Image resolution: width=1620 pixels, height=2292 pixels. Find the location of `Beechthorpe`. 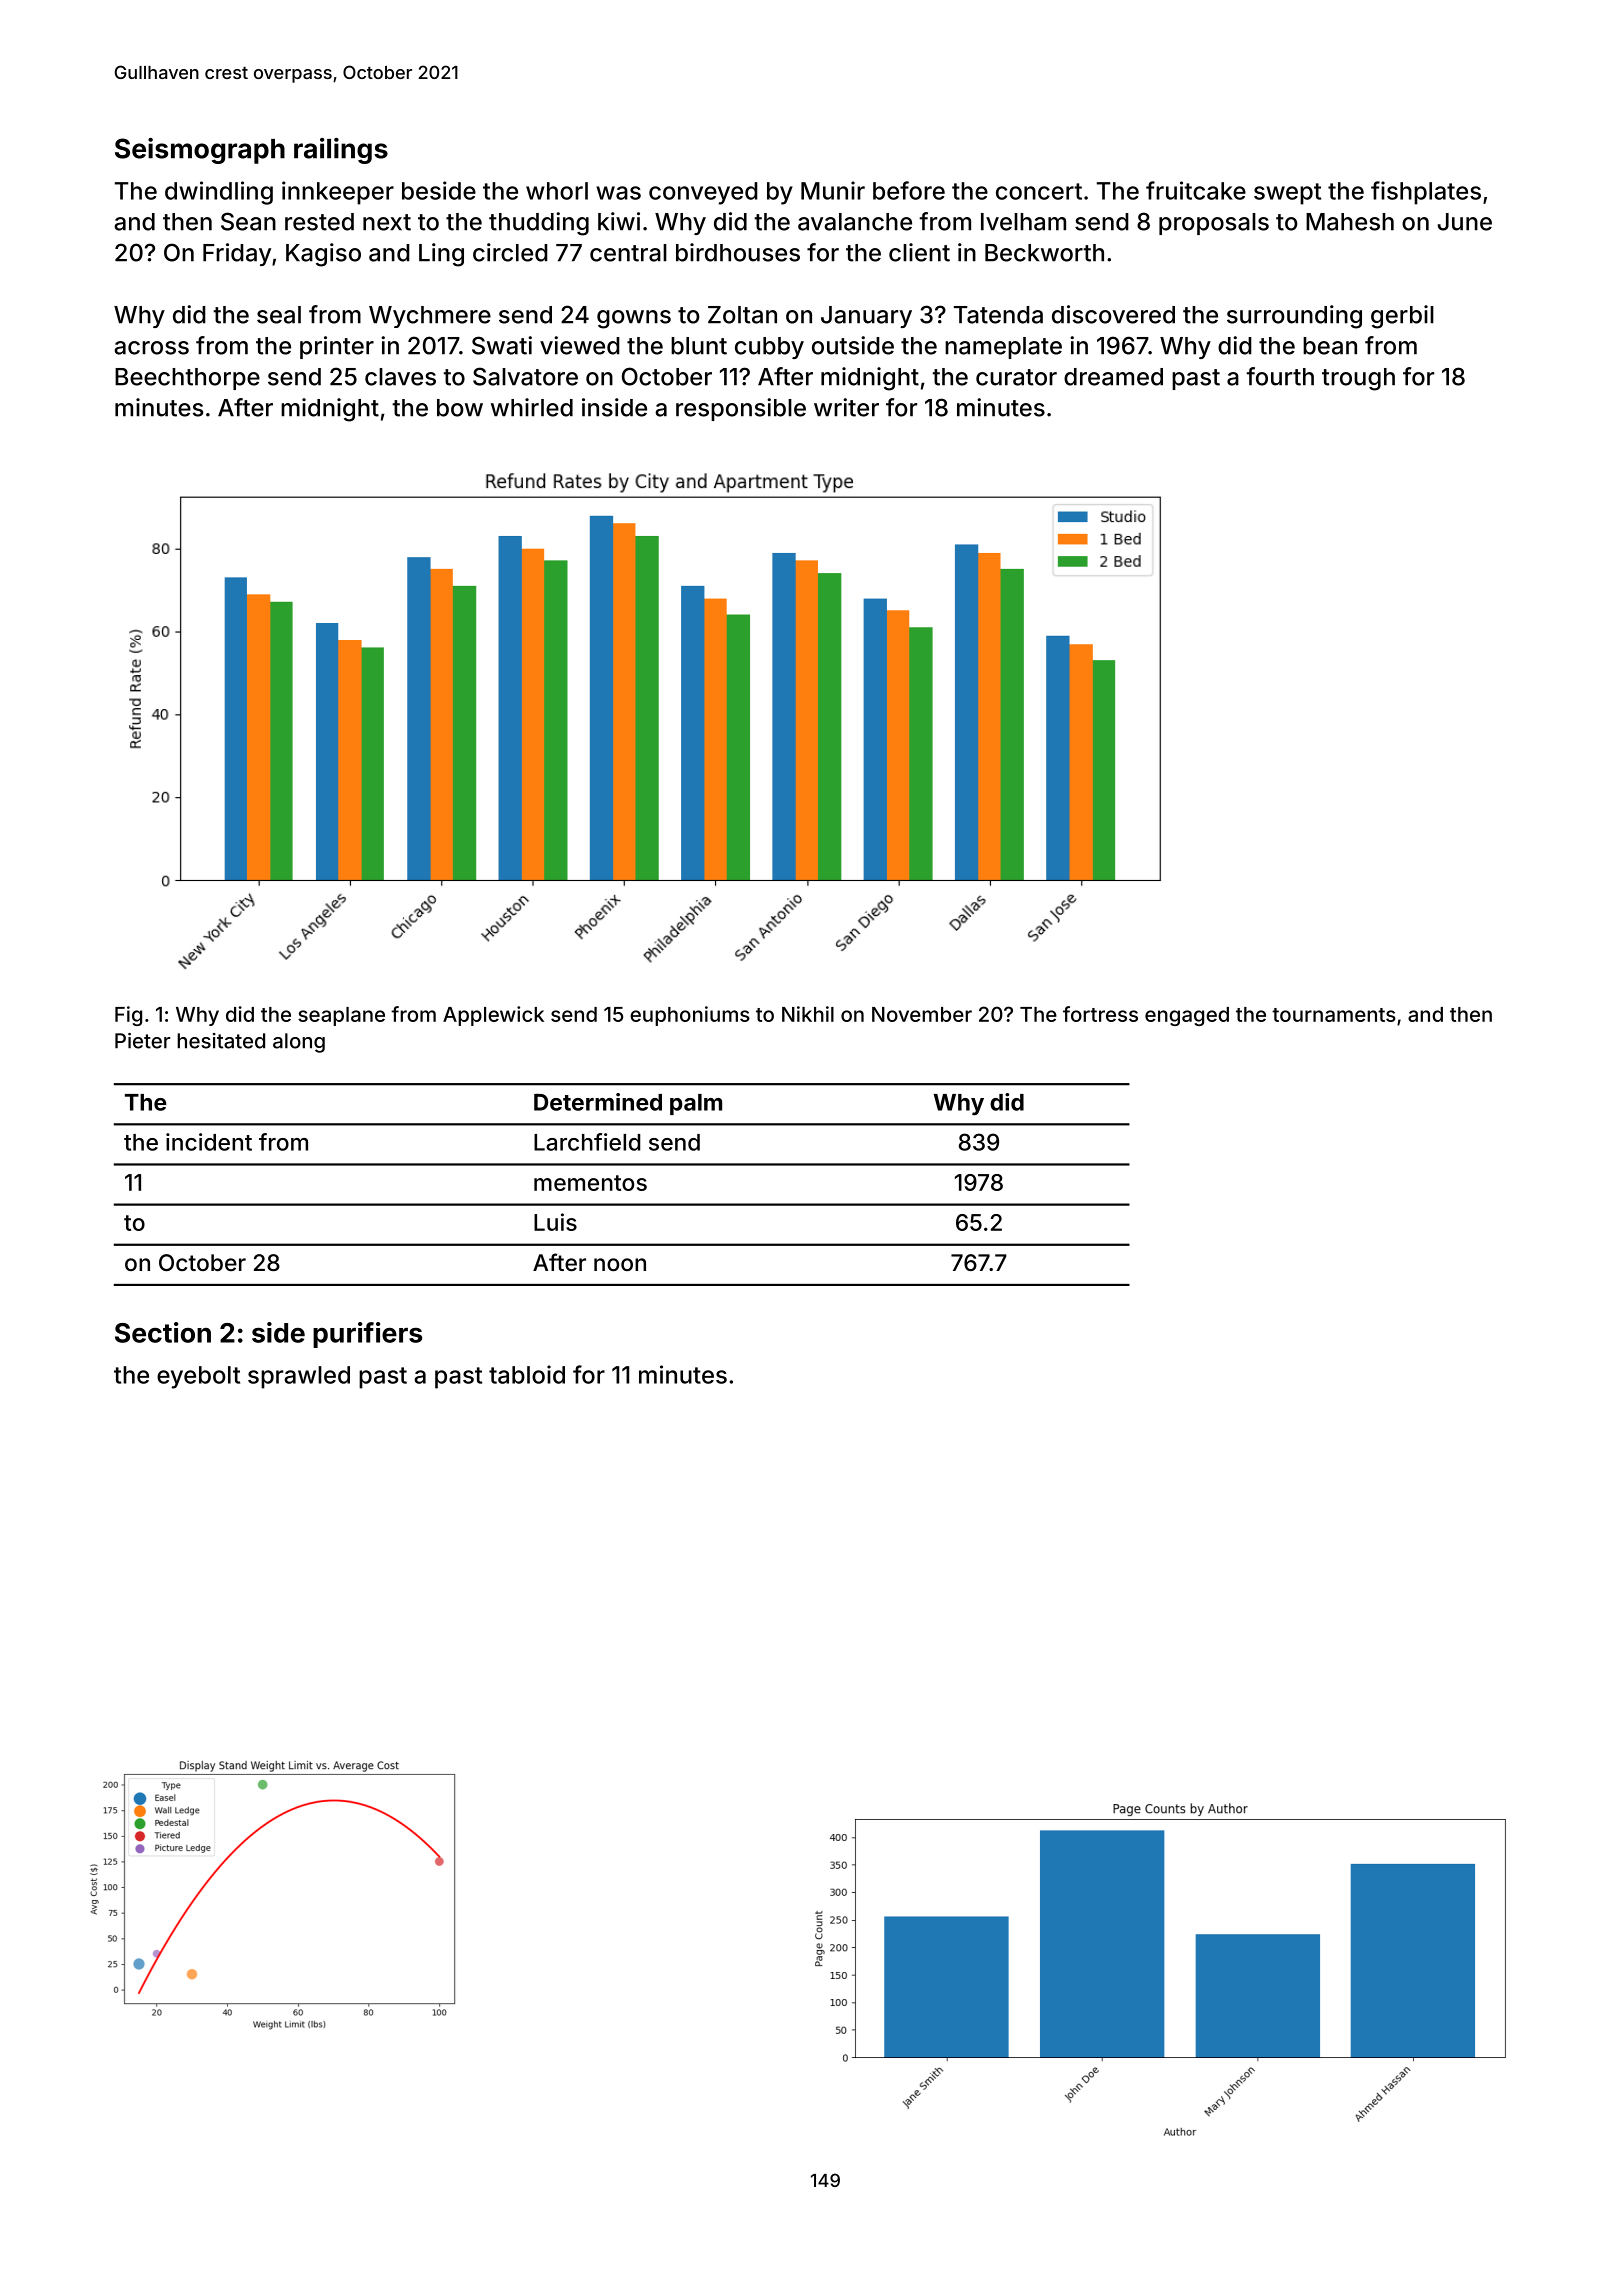

Beechthorpe is located at coordinates (187, 379).
